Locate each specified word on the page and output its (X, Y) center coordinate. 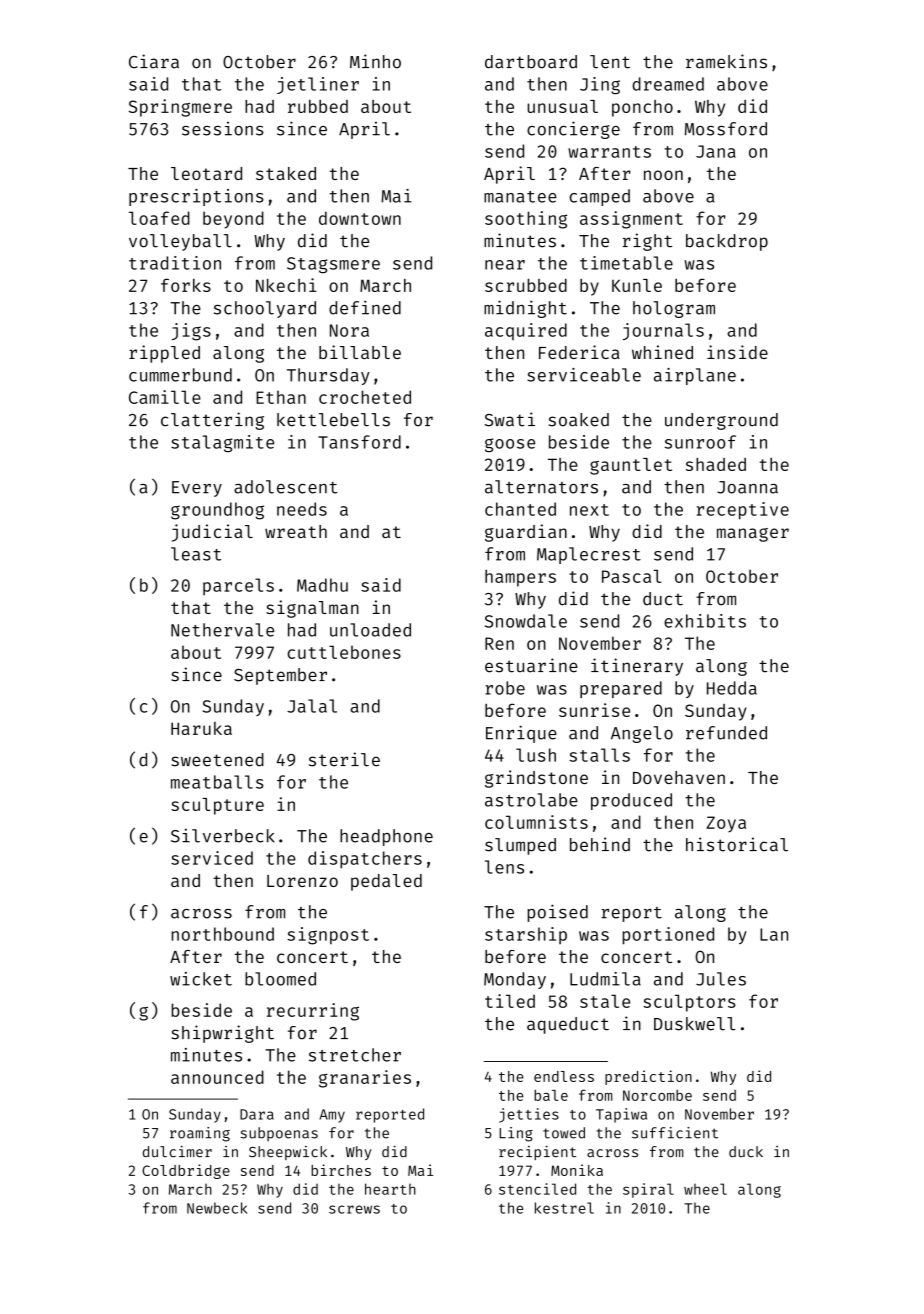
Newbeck (217, 1208)
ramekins (726, 61)
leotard (206, 173)
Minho (375, 61)
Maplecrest (589, 555)
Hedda (732, 688)
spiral (648, 1190)
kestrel (564, 1208)
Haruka (201, 728)
